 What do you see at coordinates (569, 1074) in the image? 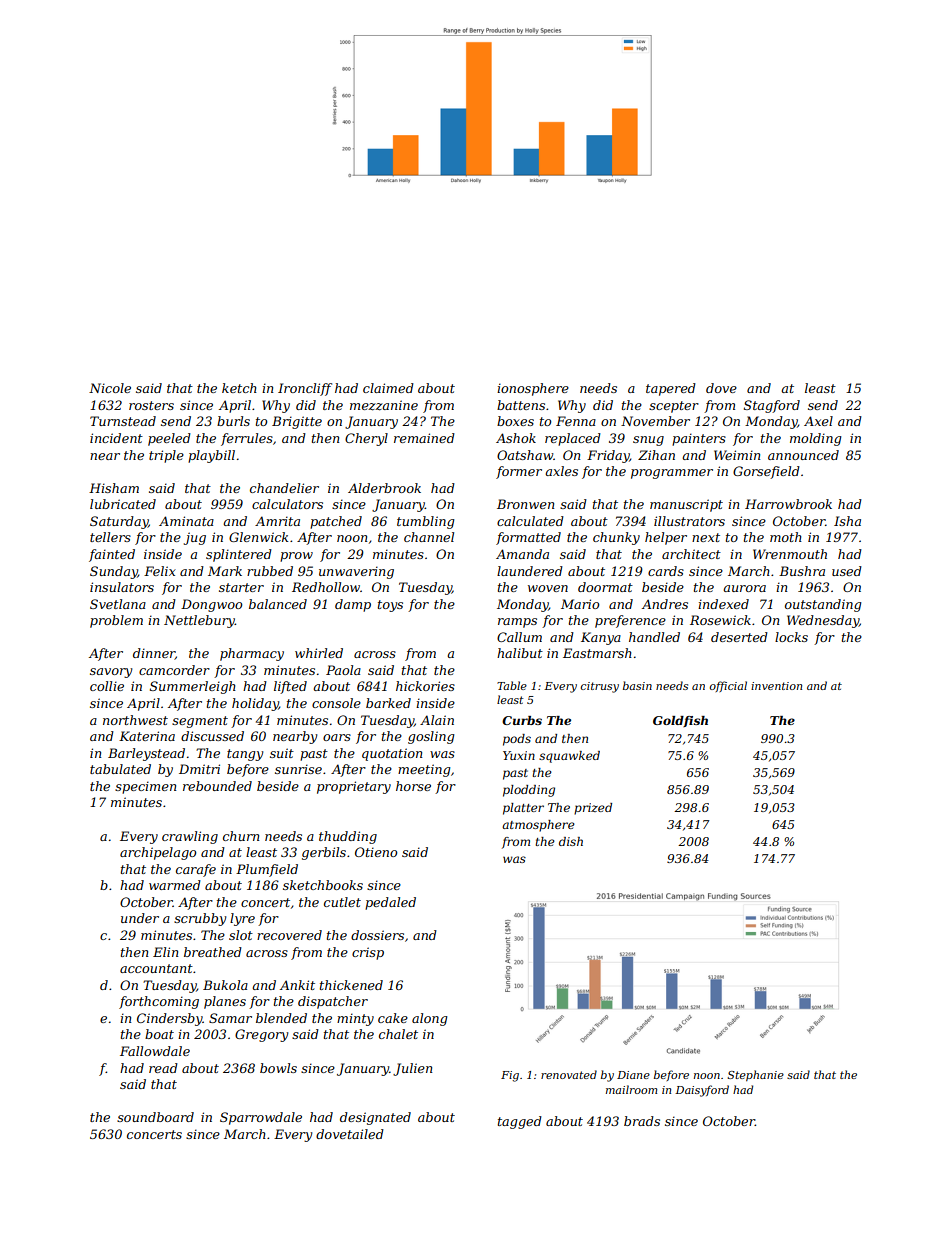
I see `renovated` at bounding box center [569, 1074].
